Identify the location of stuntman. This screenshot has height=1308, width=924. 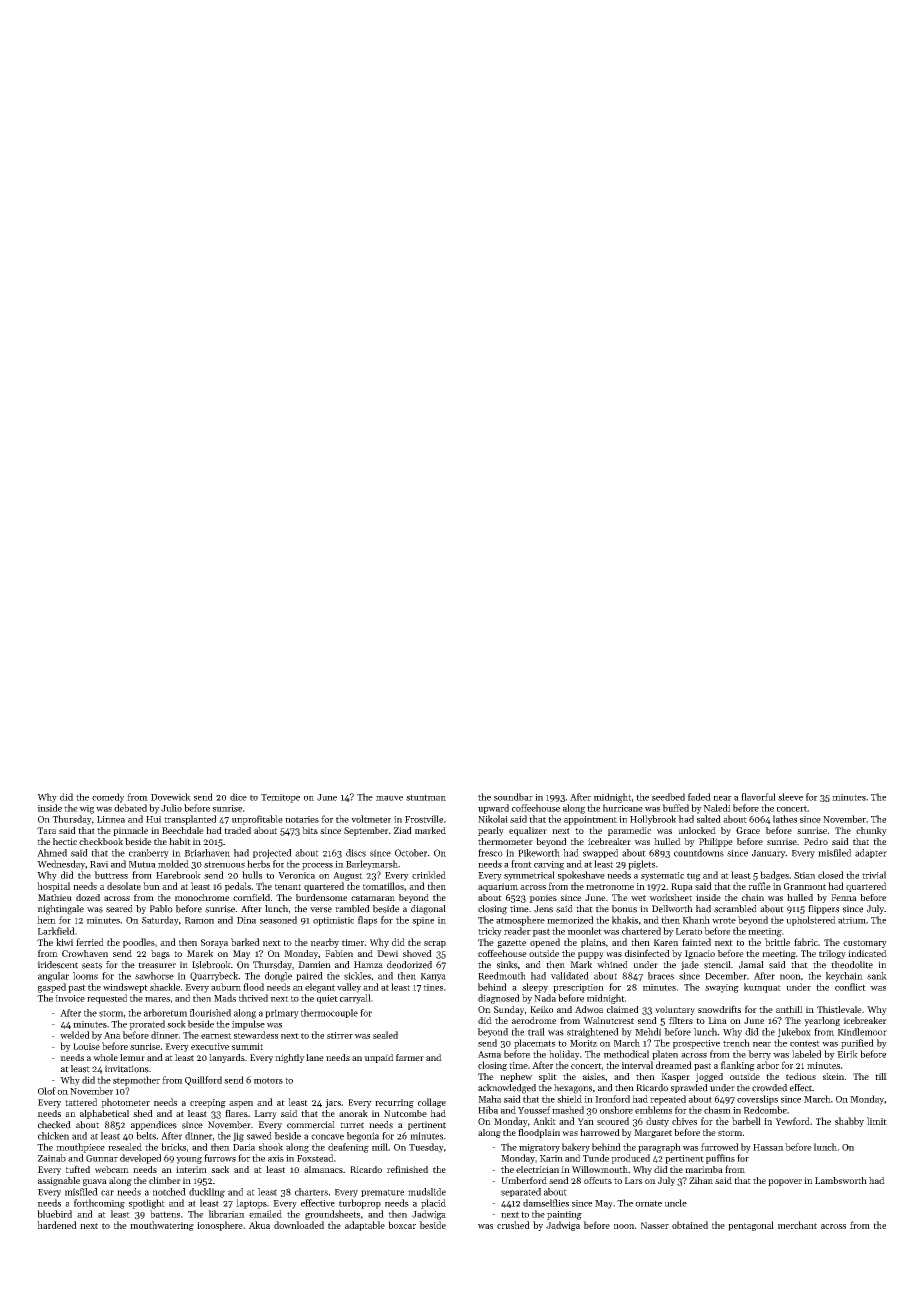
(426, 797).
